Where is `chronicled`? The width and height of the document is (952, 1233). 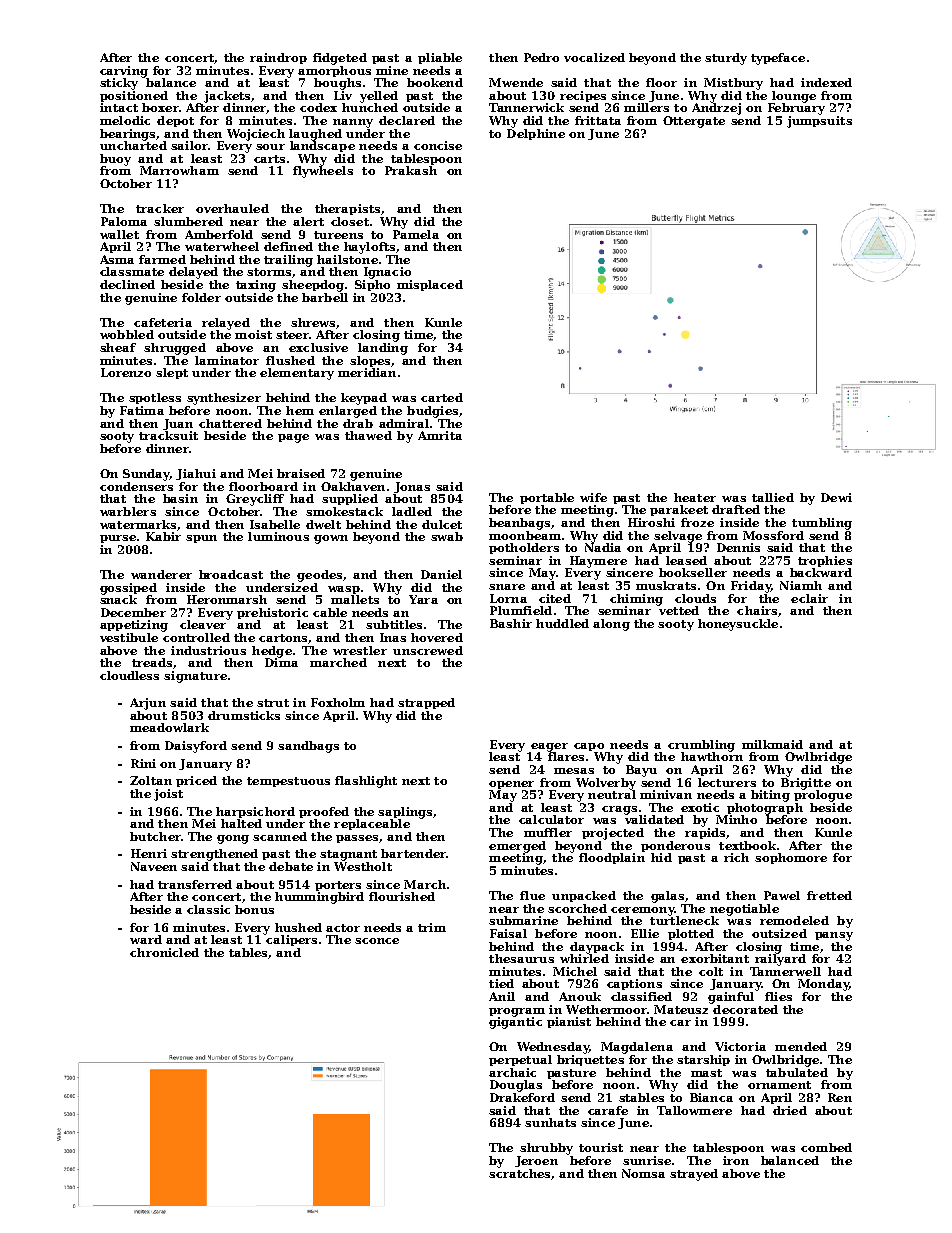
chronicled is located at coordinates (164, 952).
